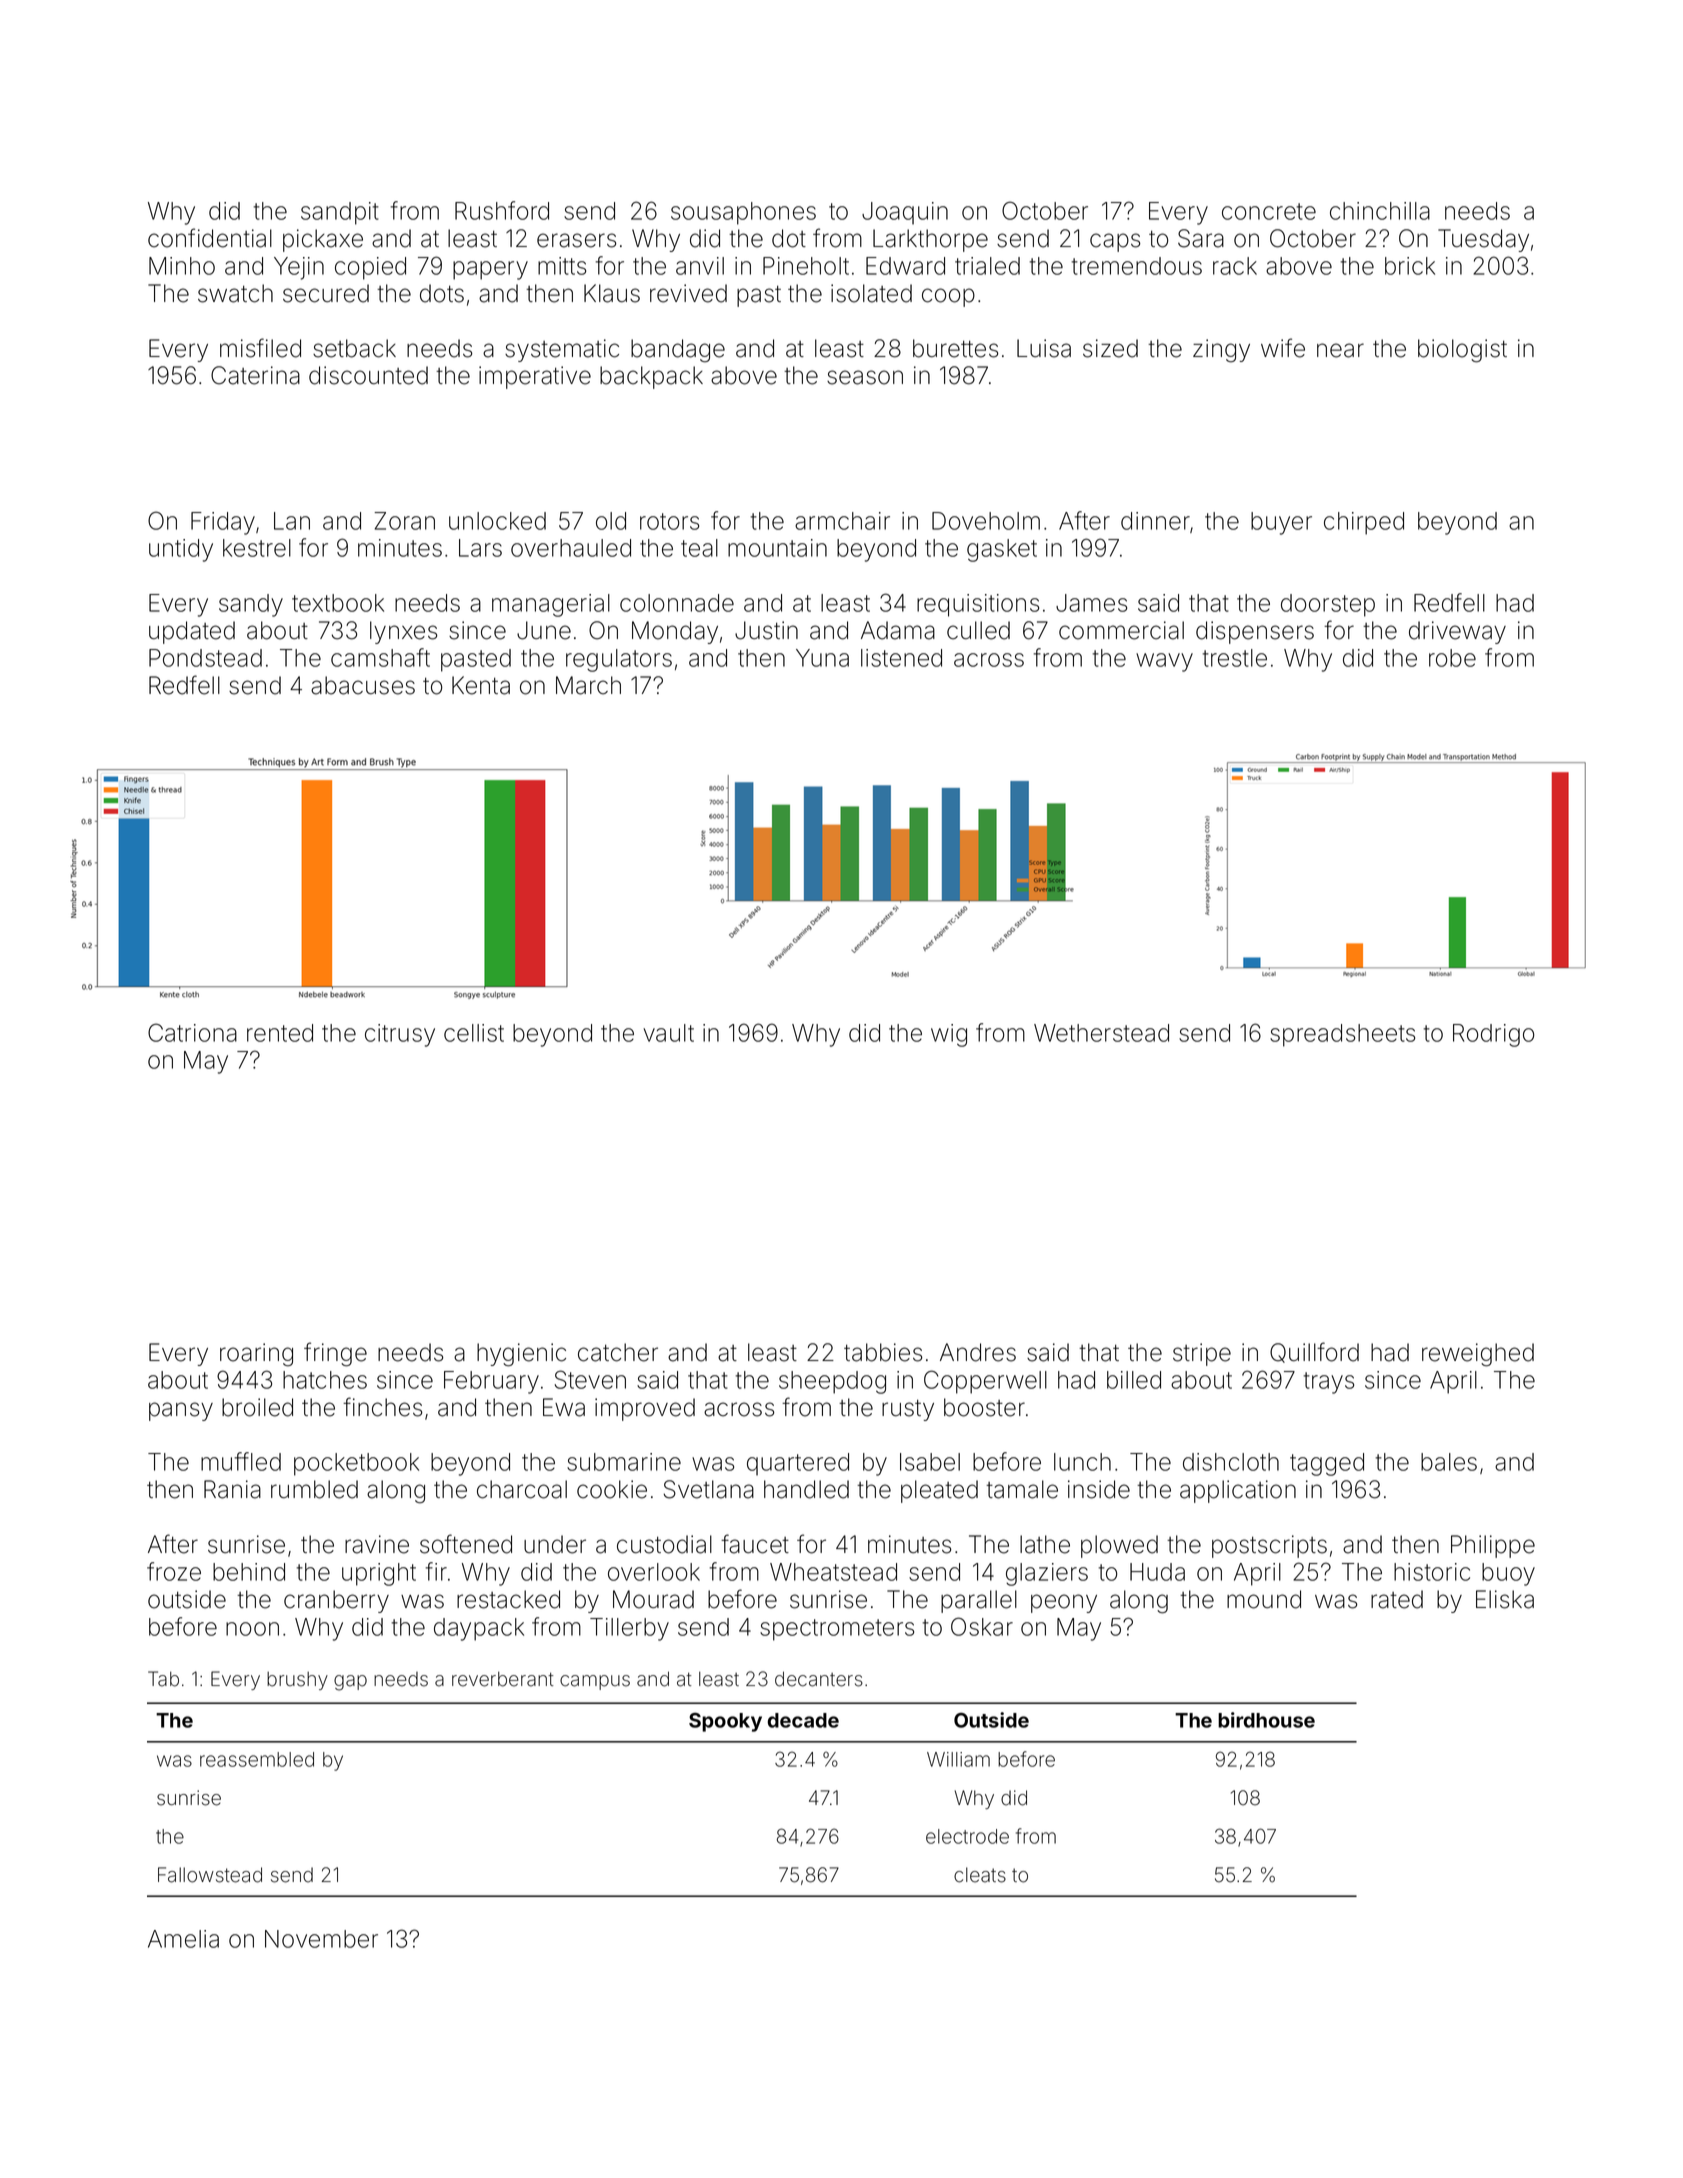 The width and height of the image is (1683, 2178). What do you see at coordinates (183, 1939) in the image?
I see `Amelia` at bounding box center [183, 1939].
